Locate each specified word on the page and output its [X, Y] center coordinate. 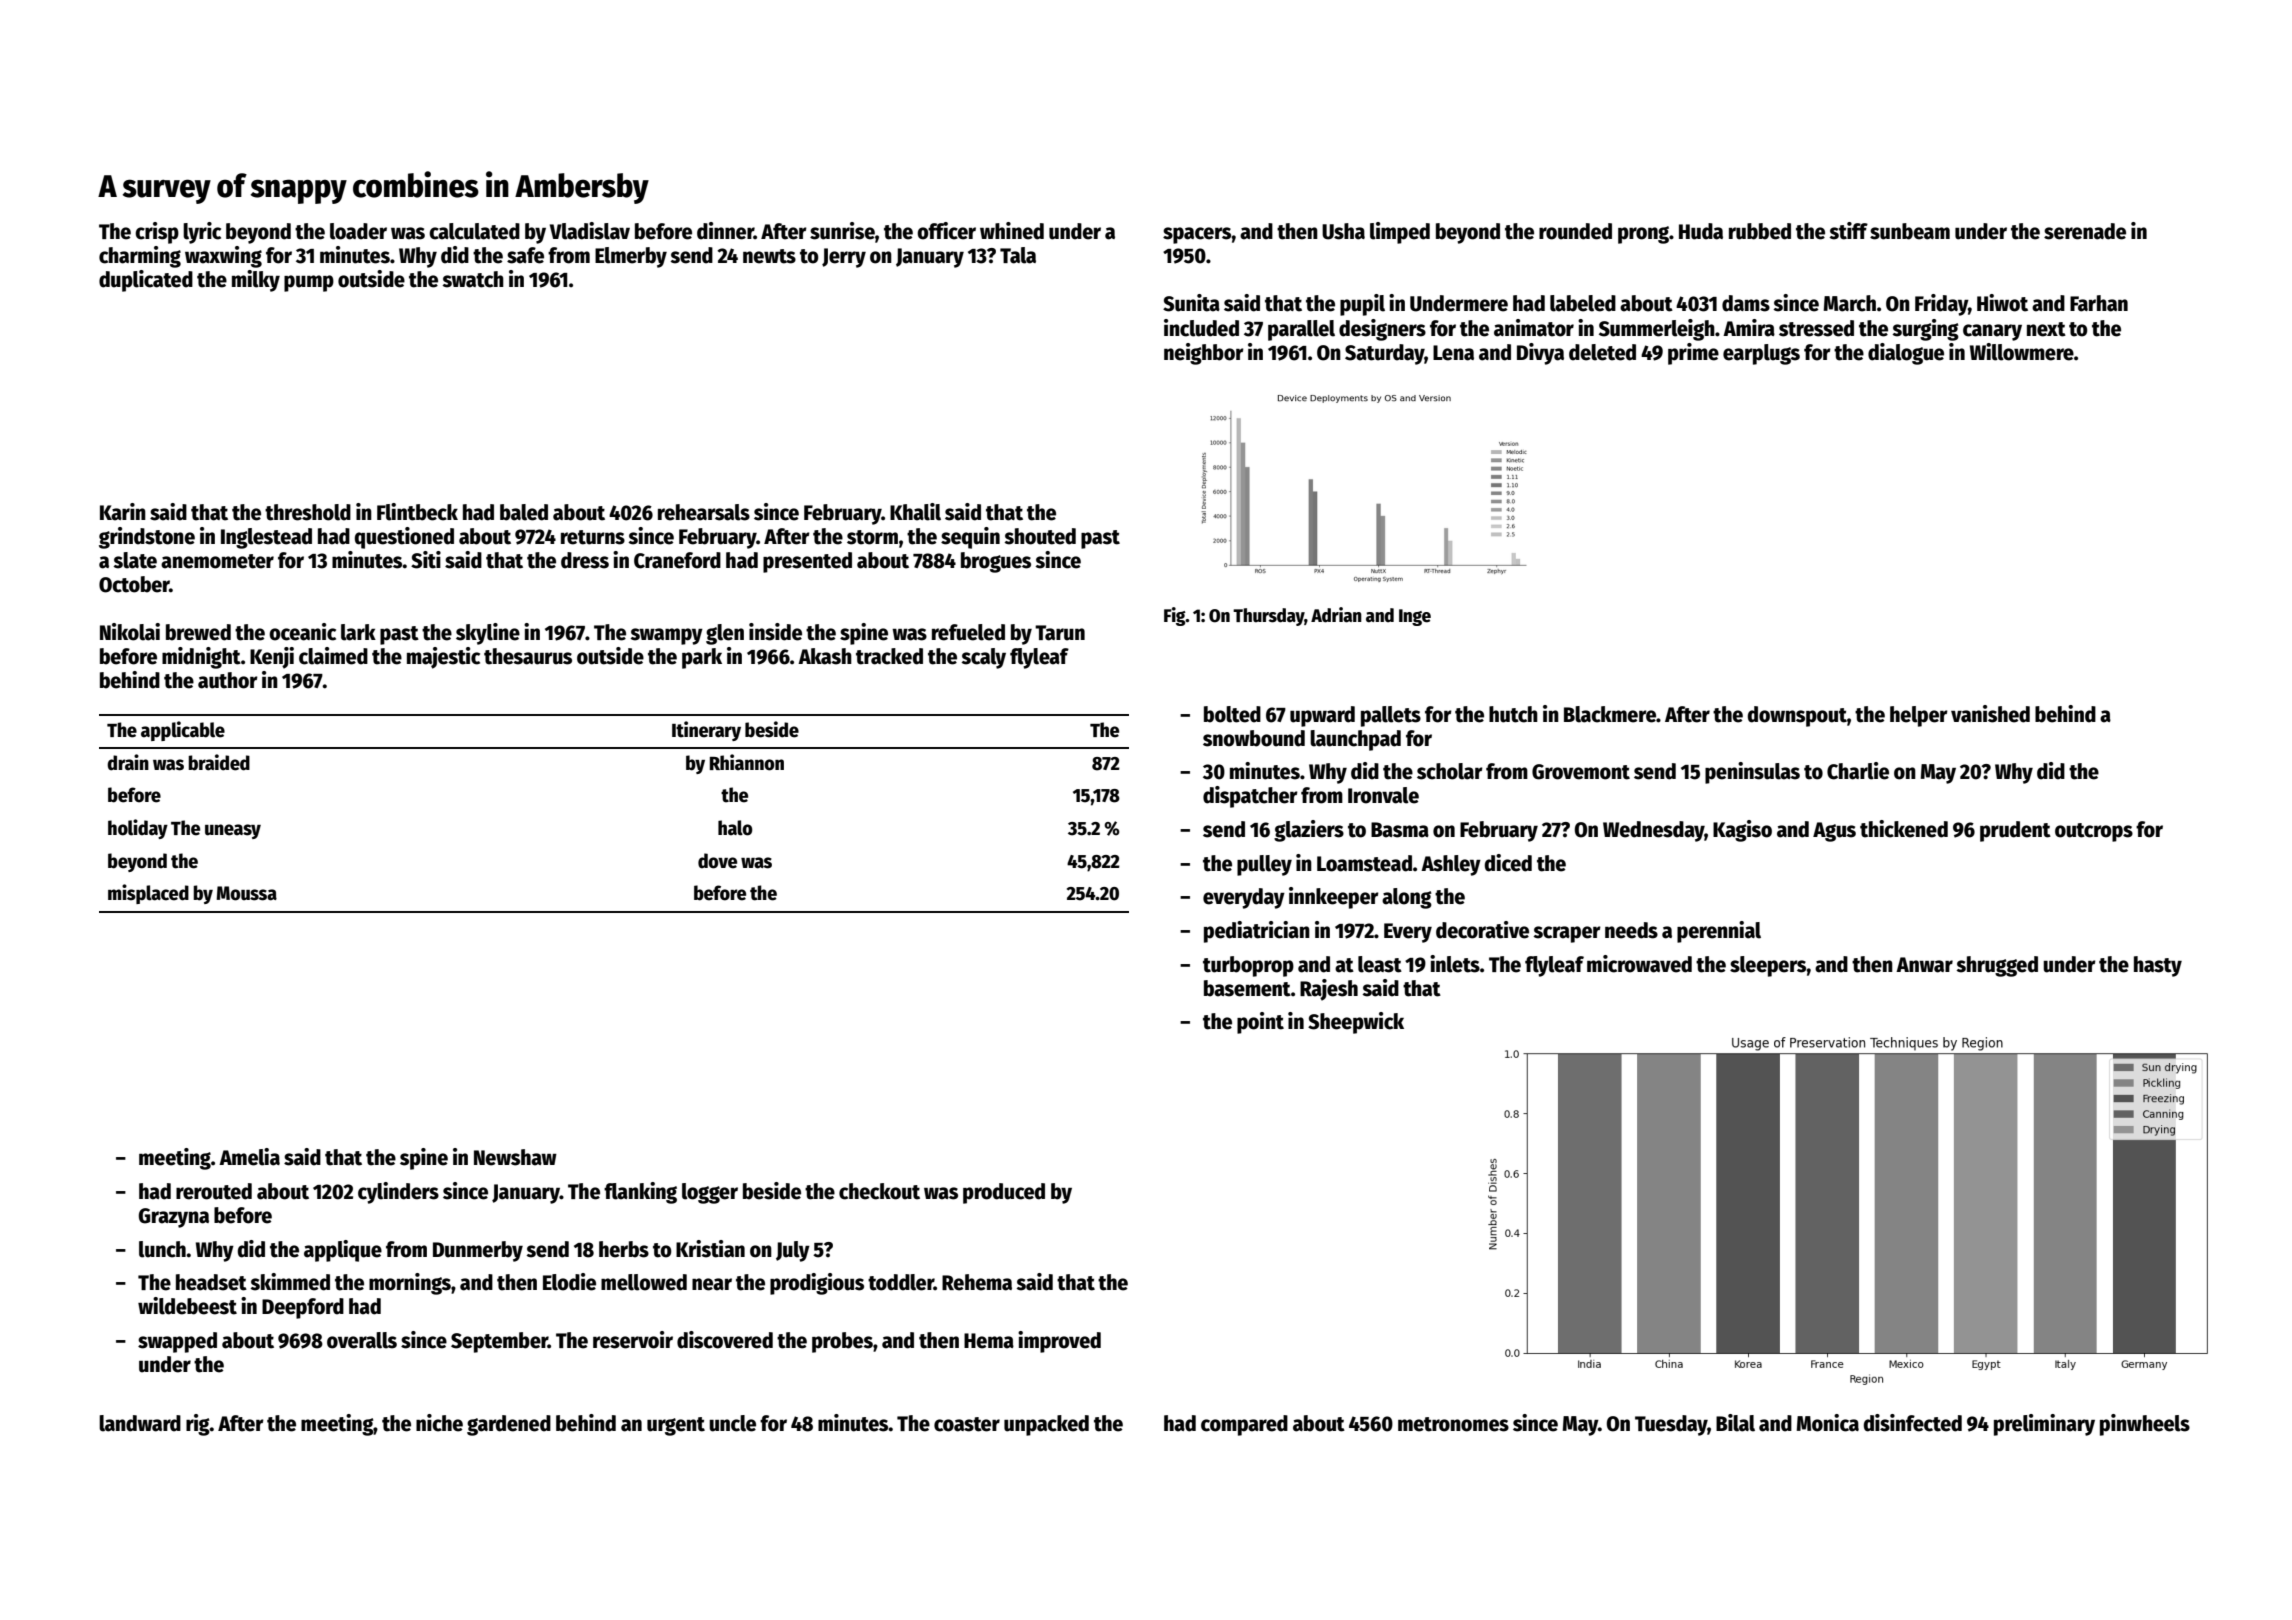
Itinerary [706, 731]
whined [1012, 231]
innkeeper [1334, 898]
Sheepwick [1356, 1023]
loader [358, 231]
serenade [2085, 231]
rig [198, 1425]
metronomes [1453, 1424]
